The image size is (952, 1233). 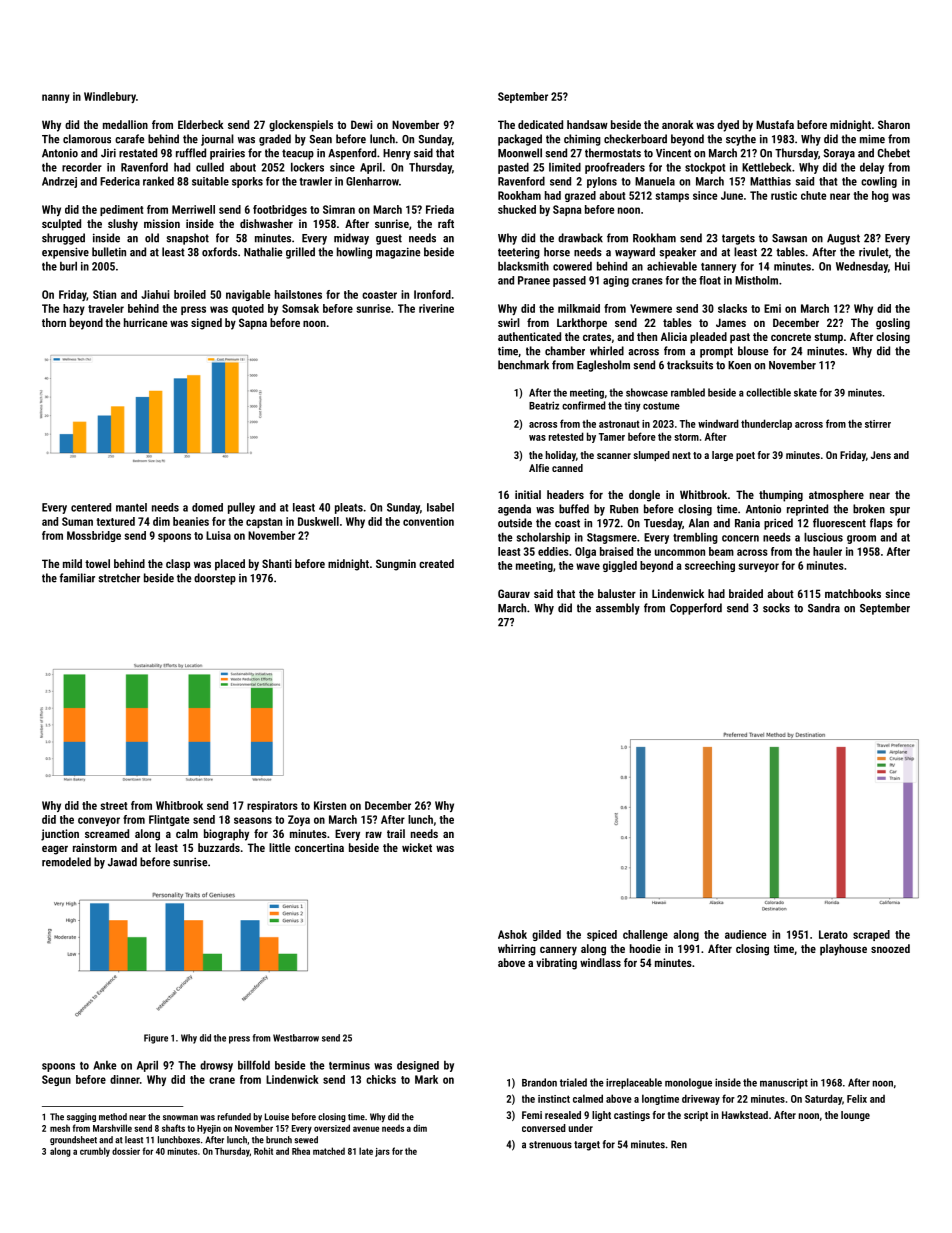 What do you see at coordinates (417, 847) in the screenshot?
I see `wicket` at bounding box center [417, 847].
